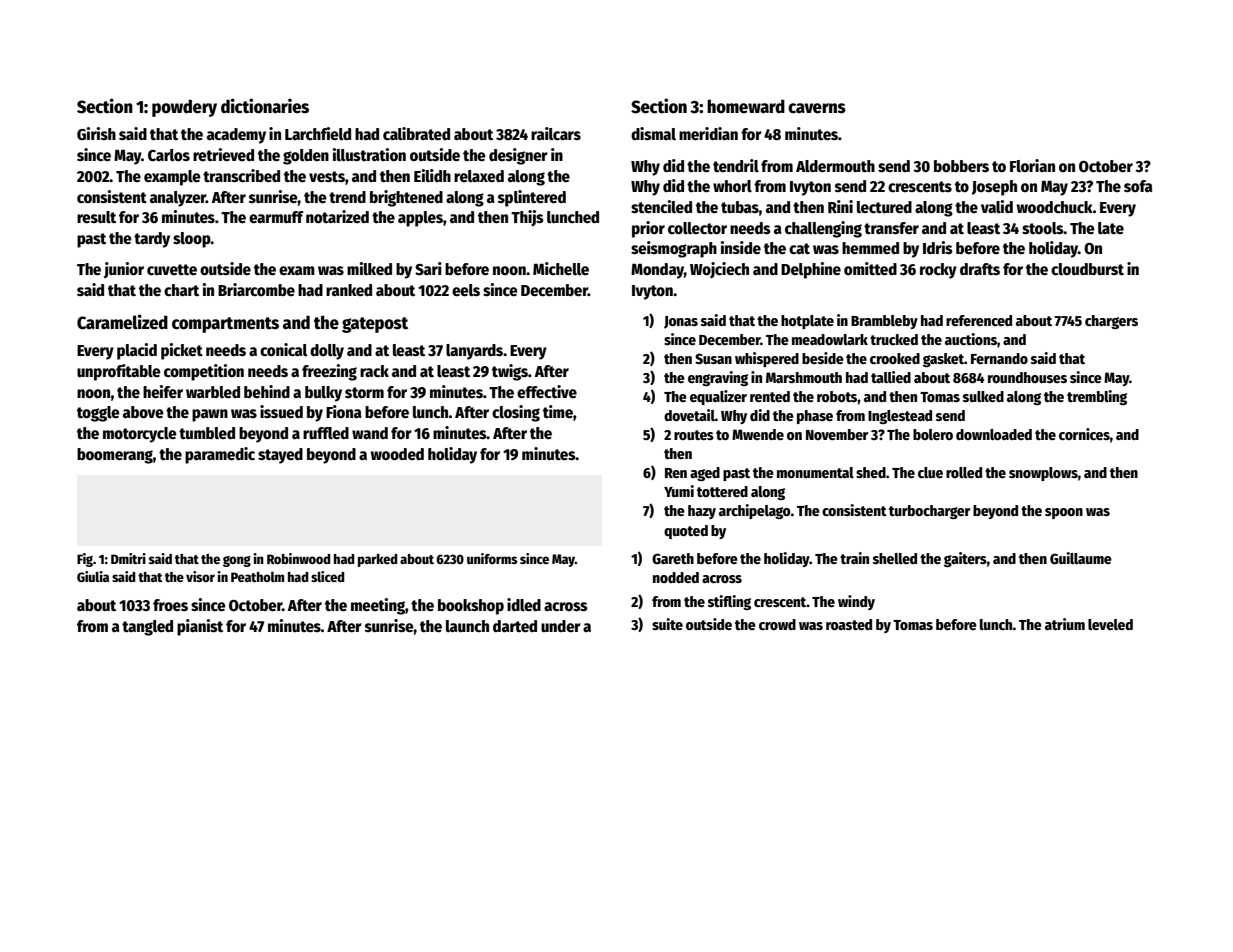  I want to click on leveled, so click(1110, 624).
